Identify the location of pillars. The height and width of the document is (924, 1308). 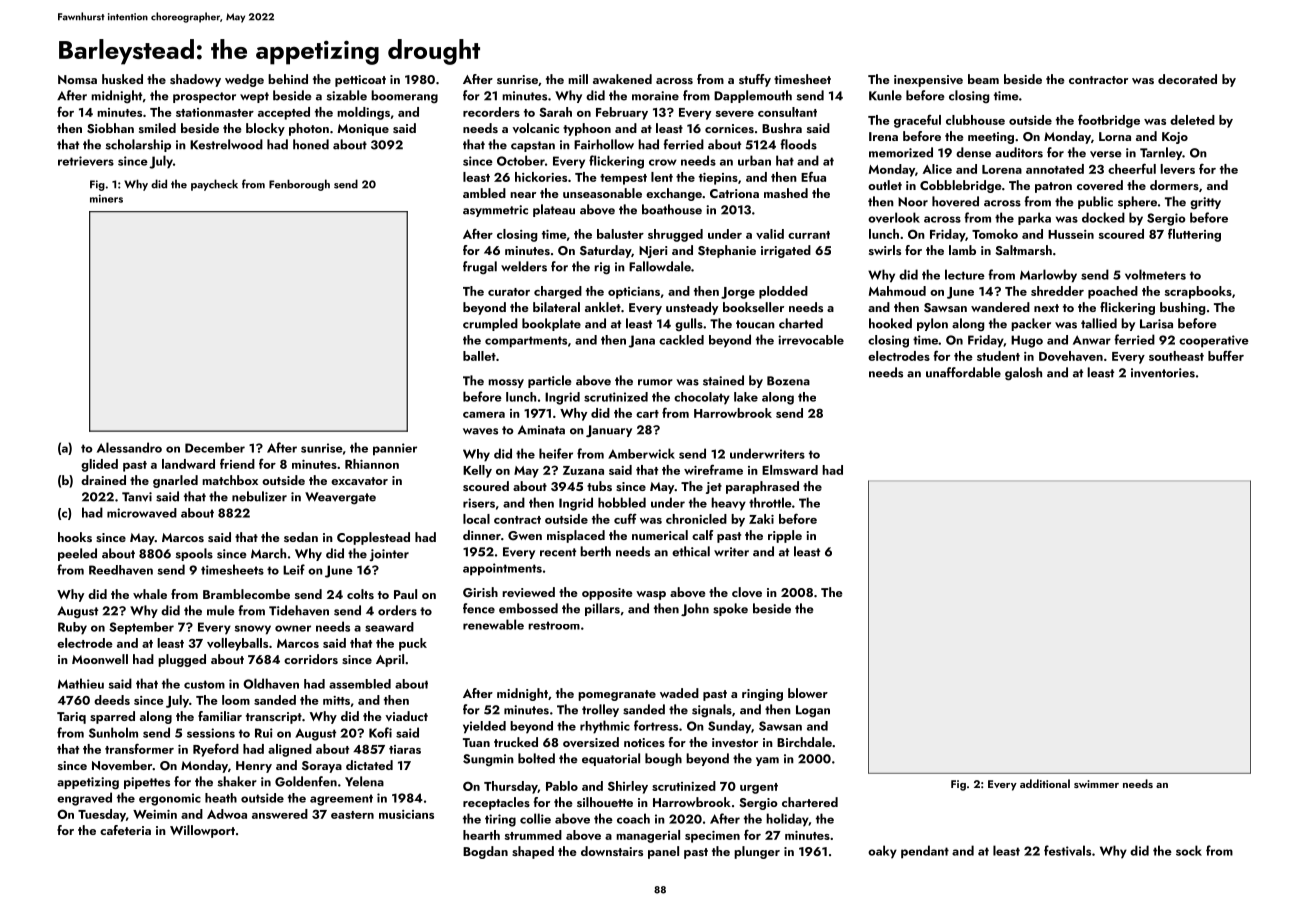
(602, 609).
